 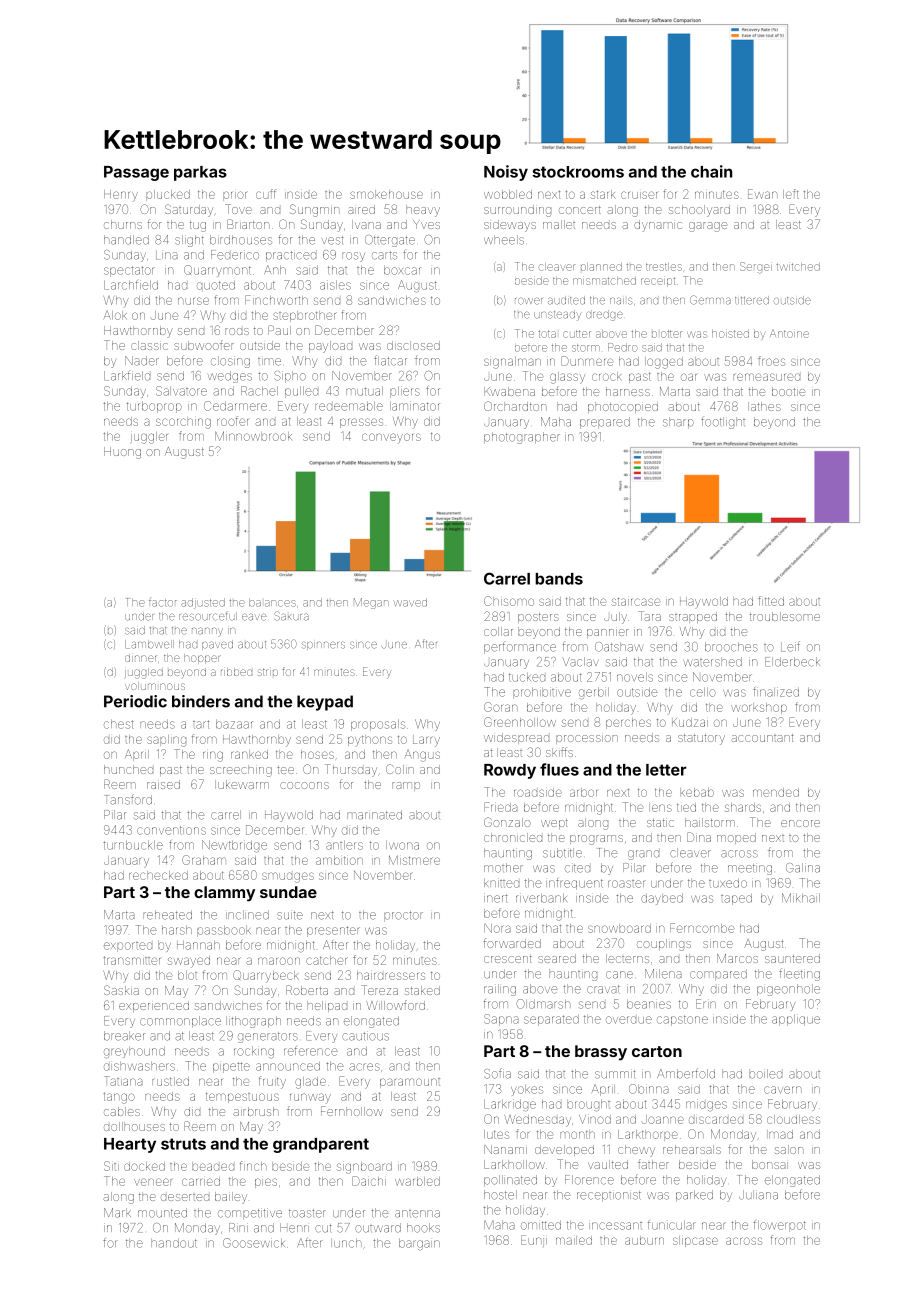 I want to click on Goran, so click(x=501, y=707).
